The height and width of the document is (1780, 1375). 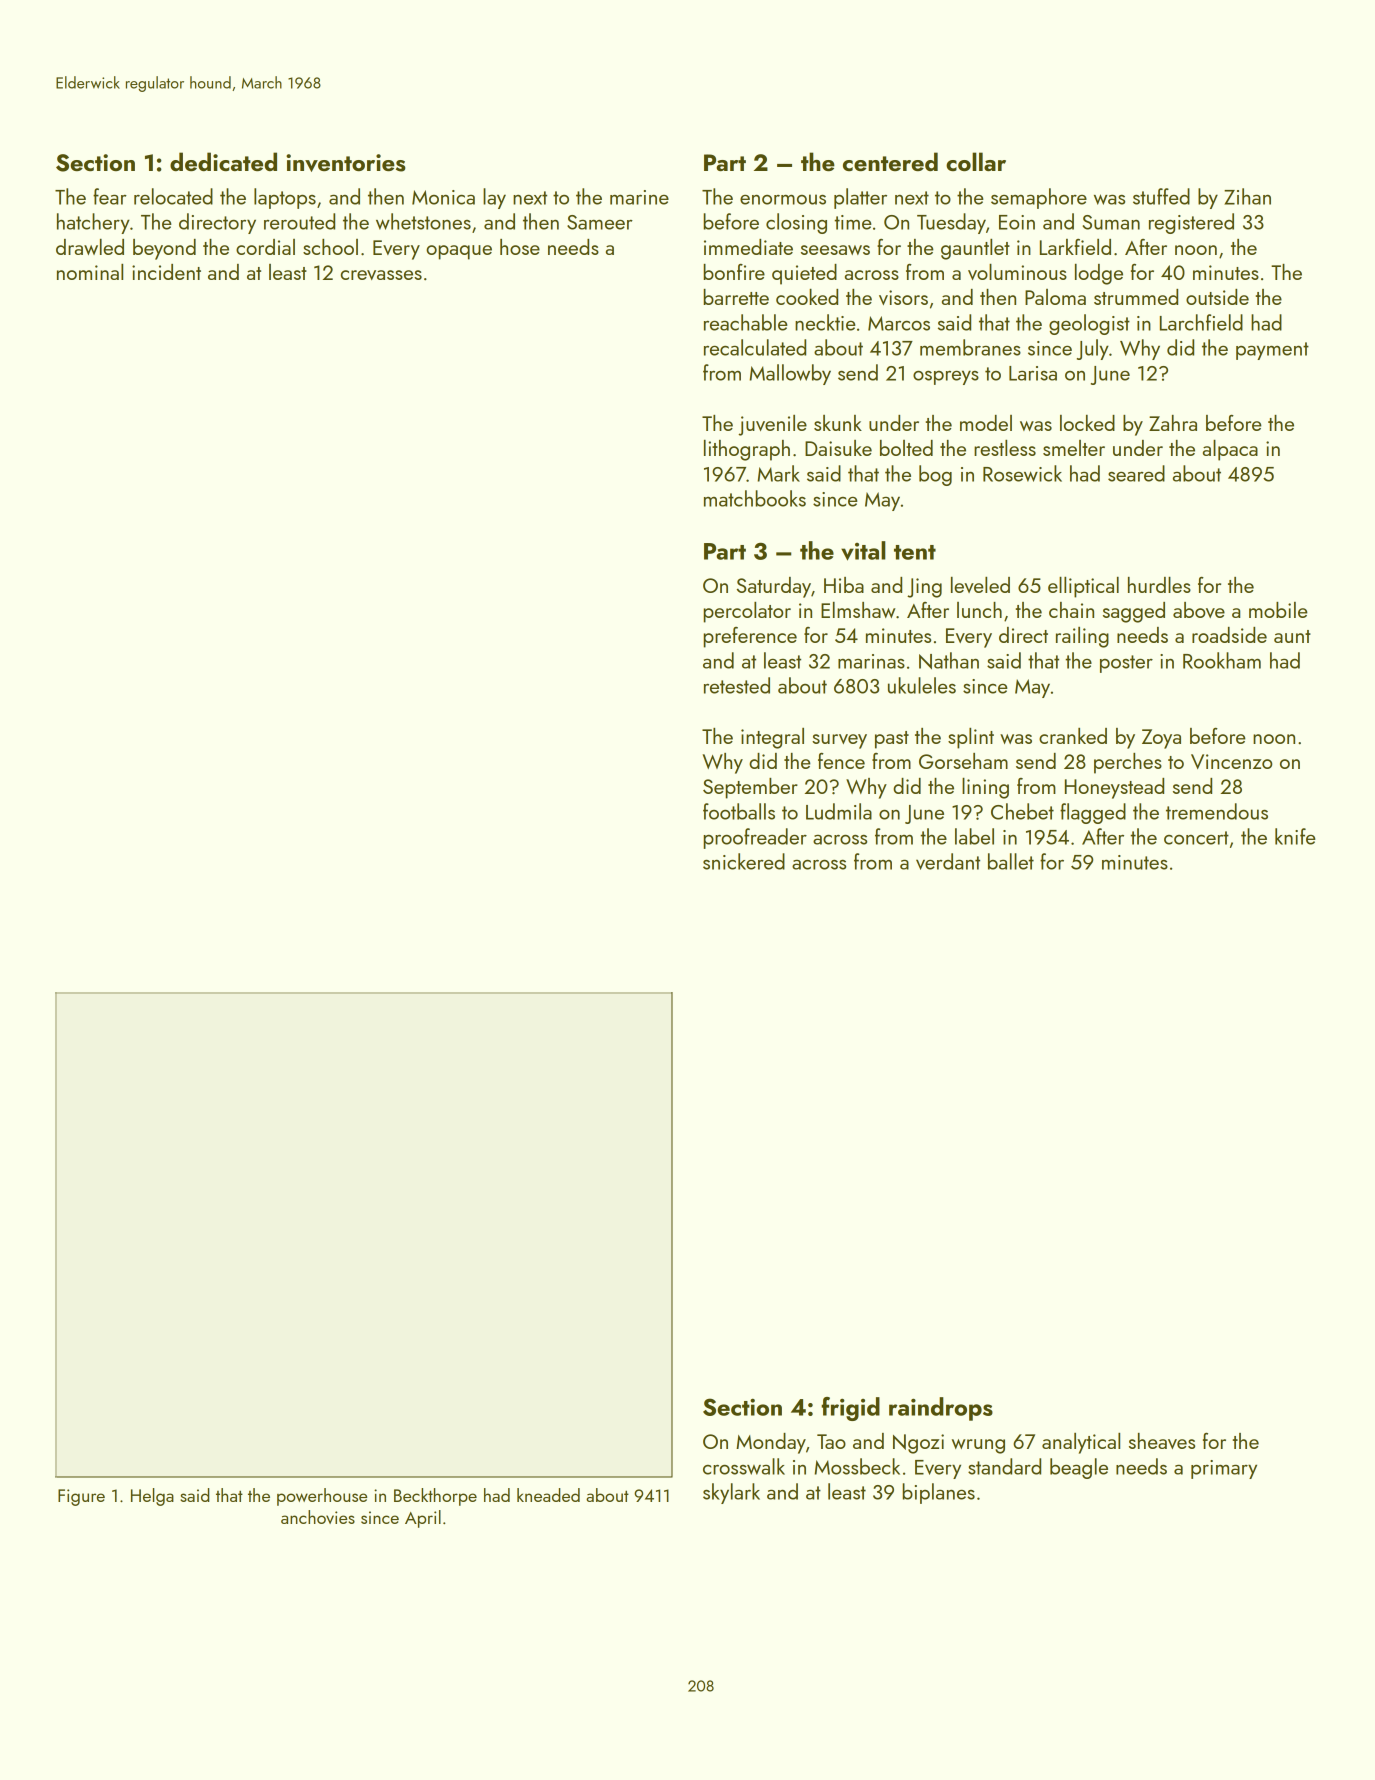 I want to click on Larchfield, so click(x=1201, y=322).
